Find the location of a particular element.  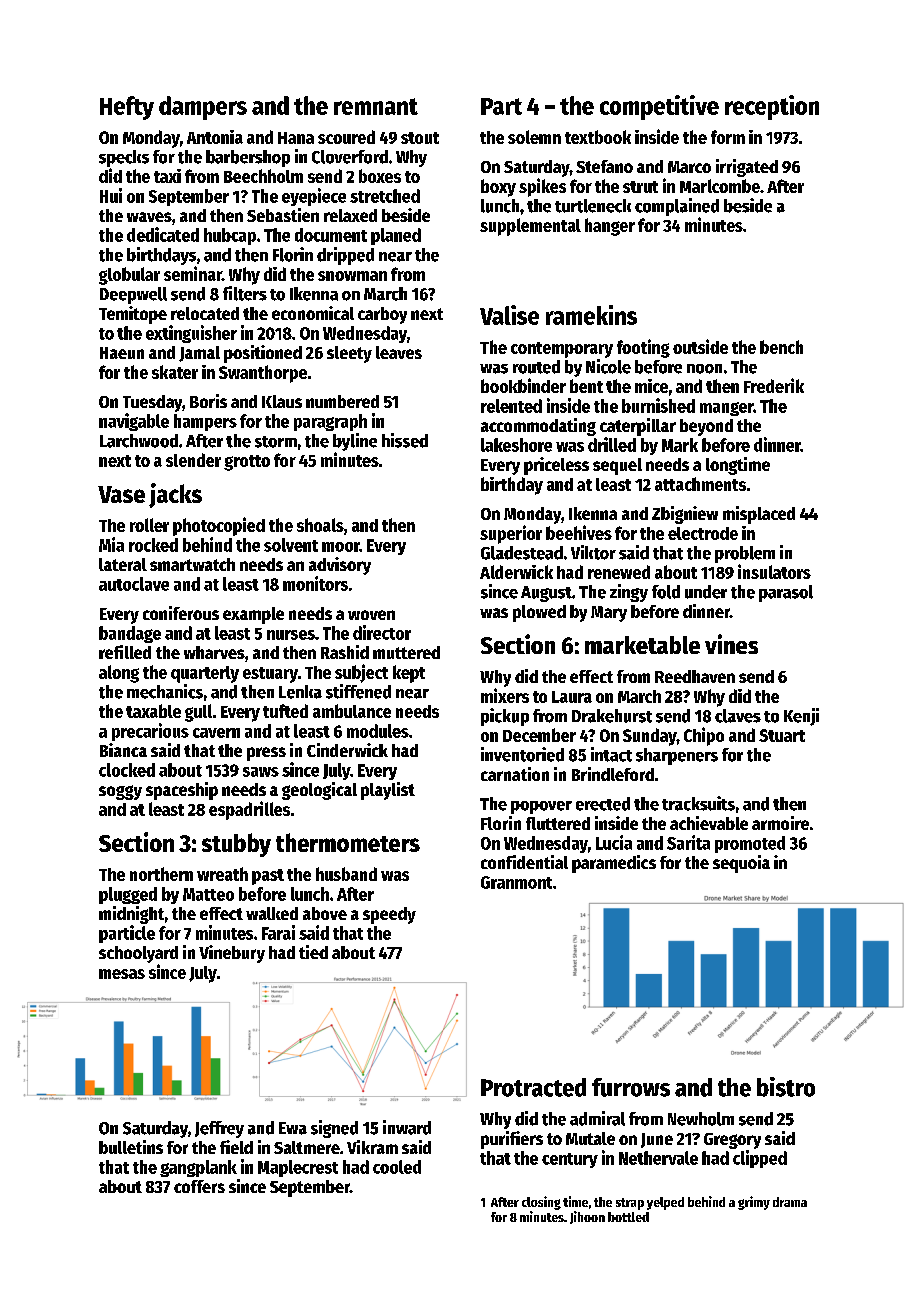

skater is located at coordinates (175, 372).
